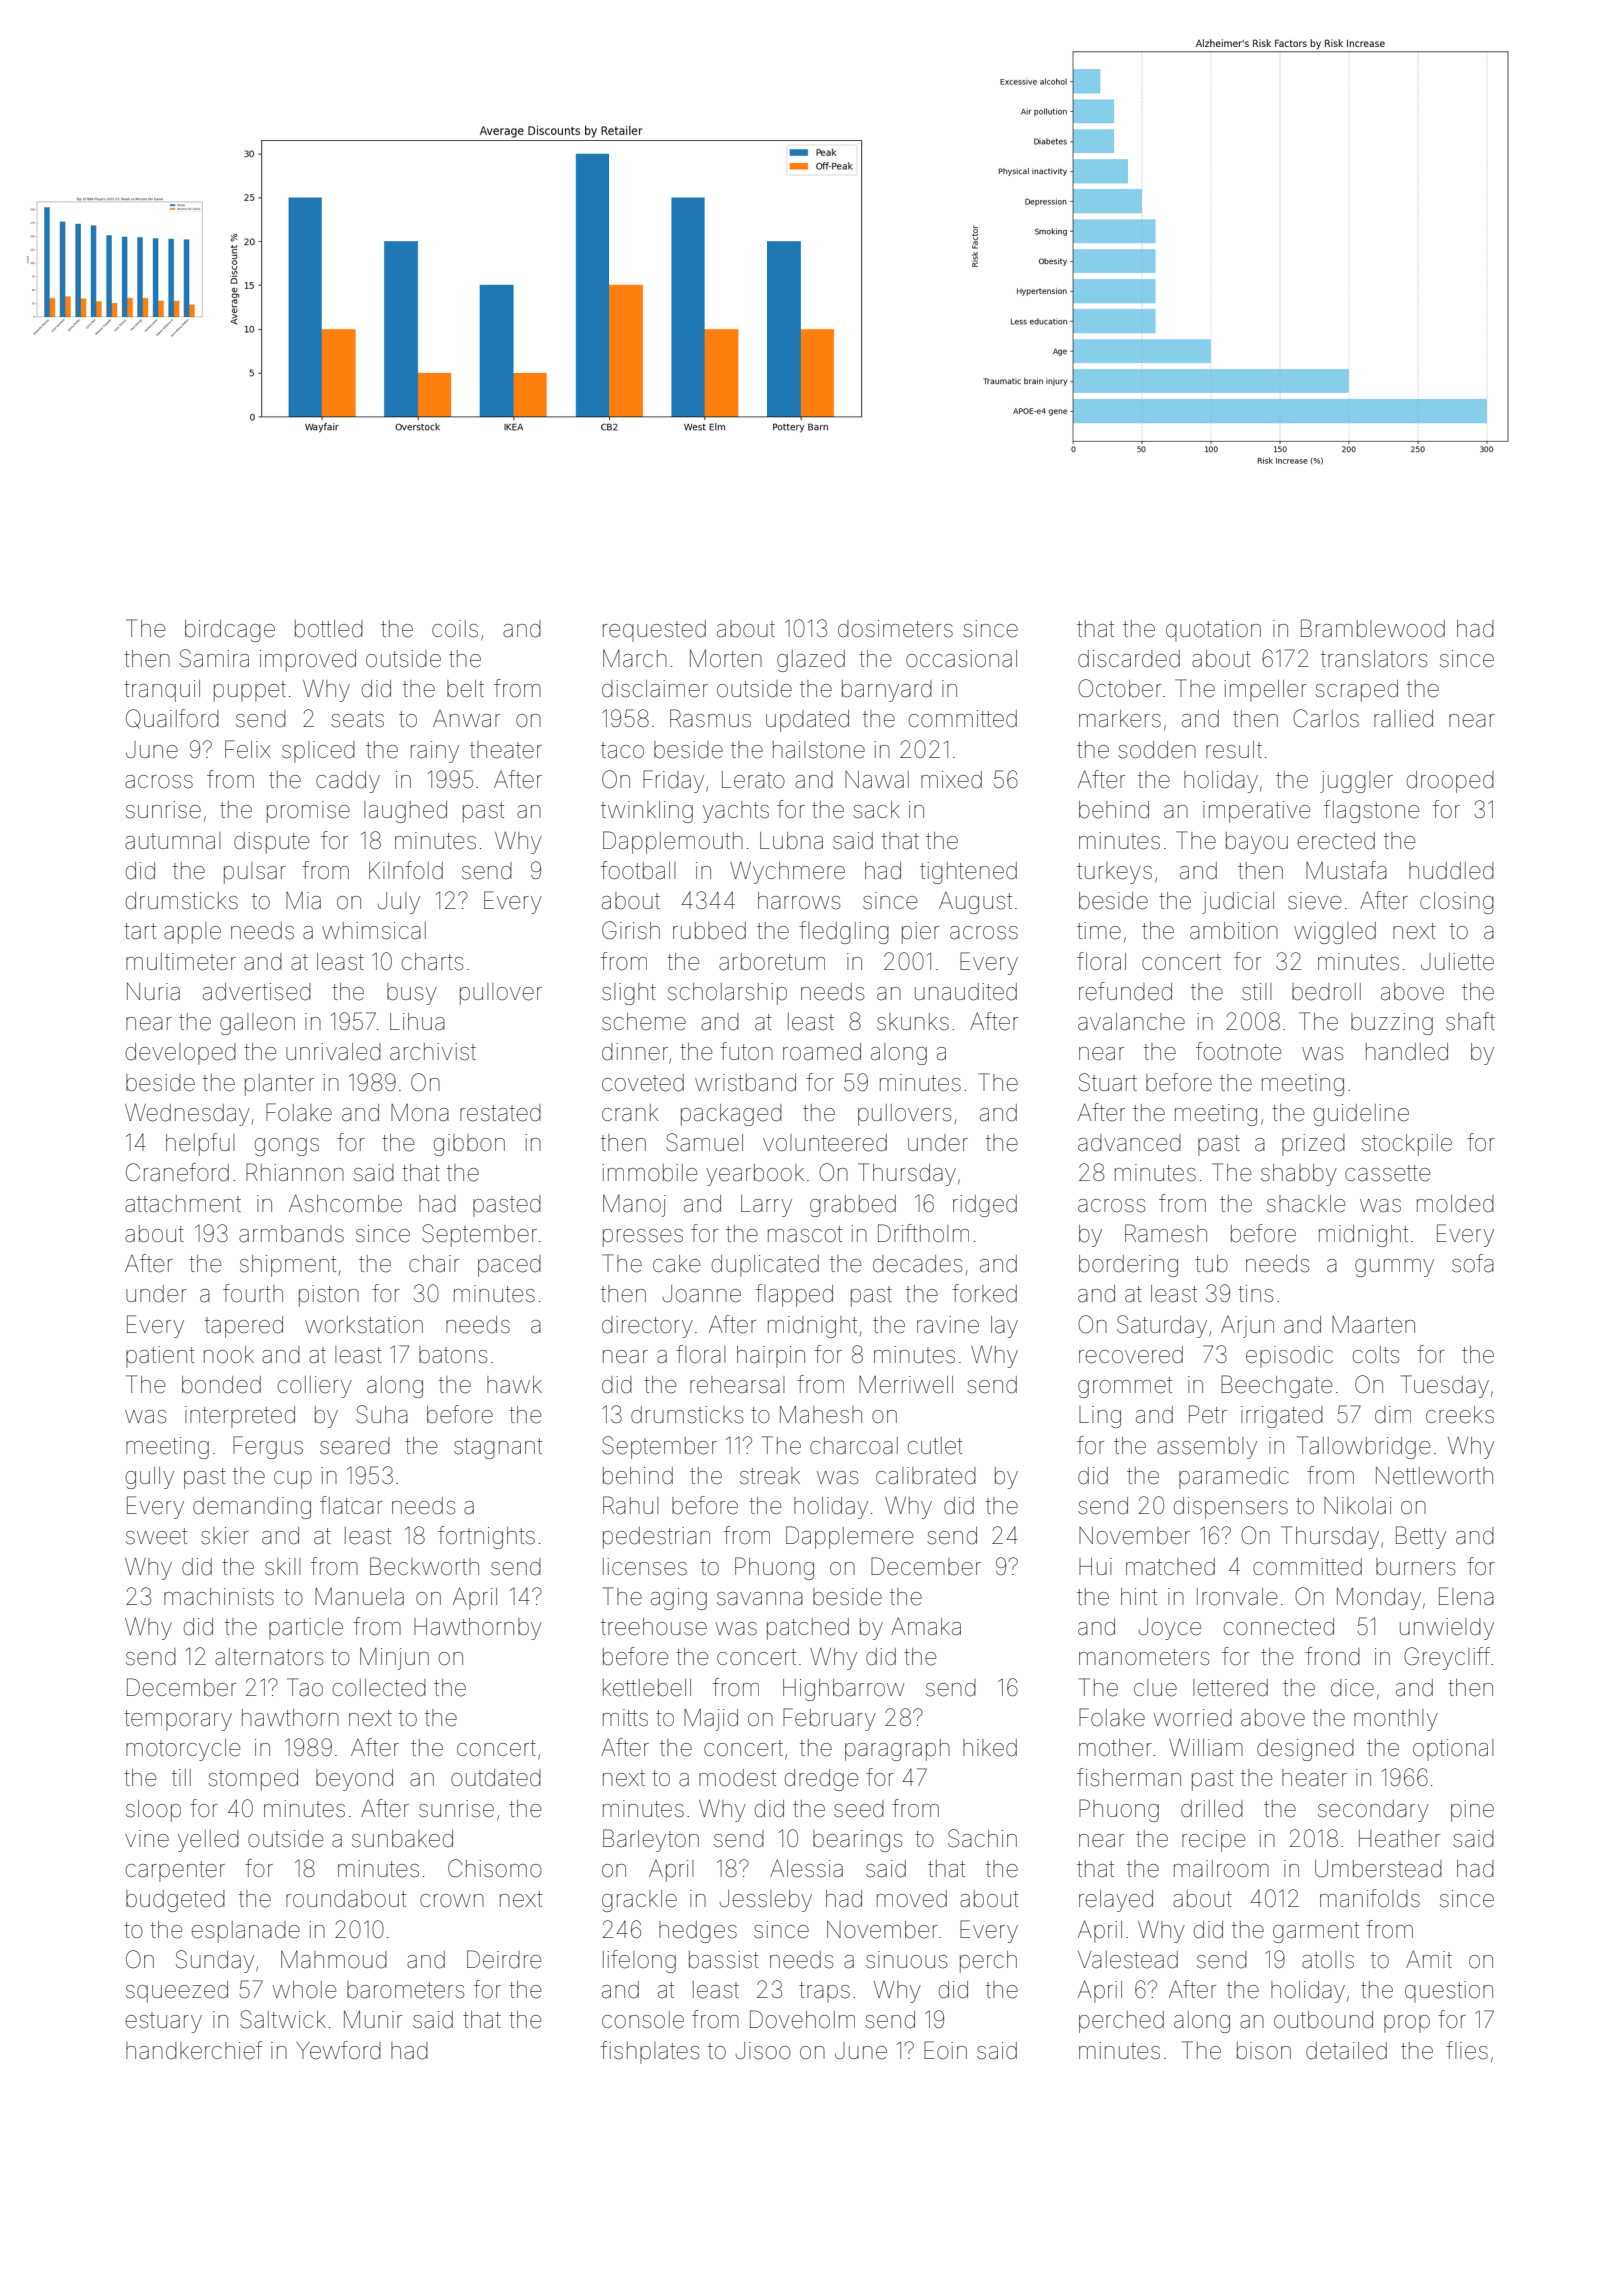  I want to click on discarded, so click(1129, 659).
